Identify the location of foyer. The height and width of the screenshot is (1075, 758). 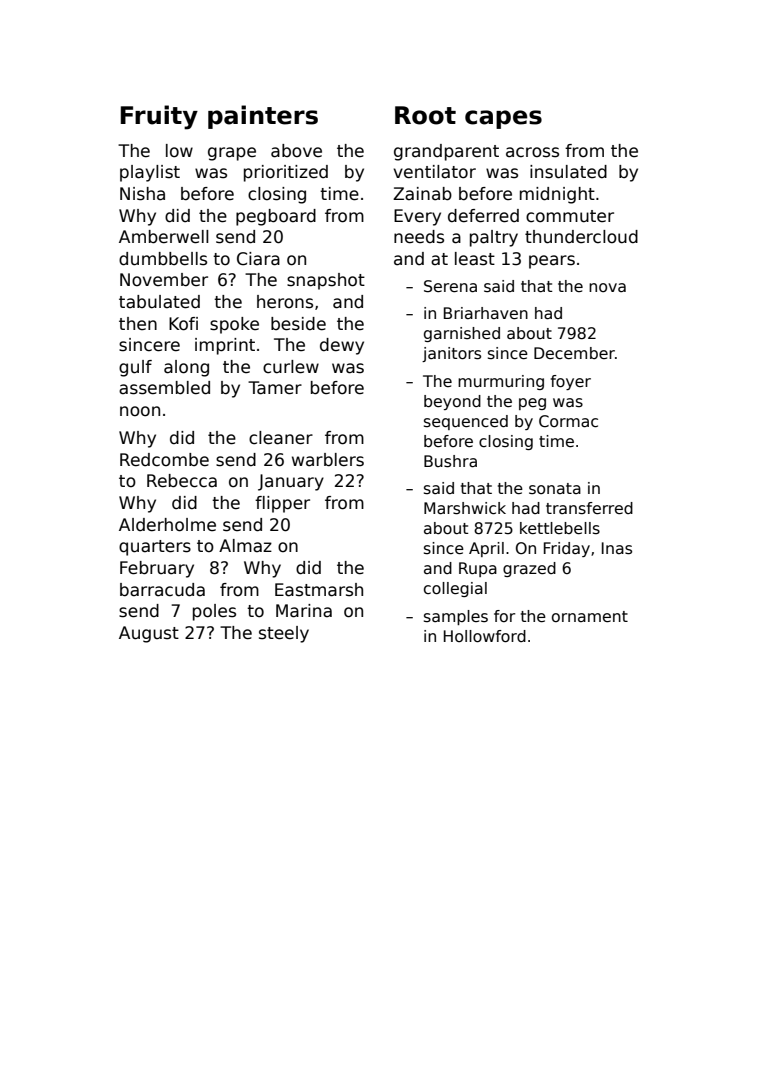
(571, 382).
